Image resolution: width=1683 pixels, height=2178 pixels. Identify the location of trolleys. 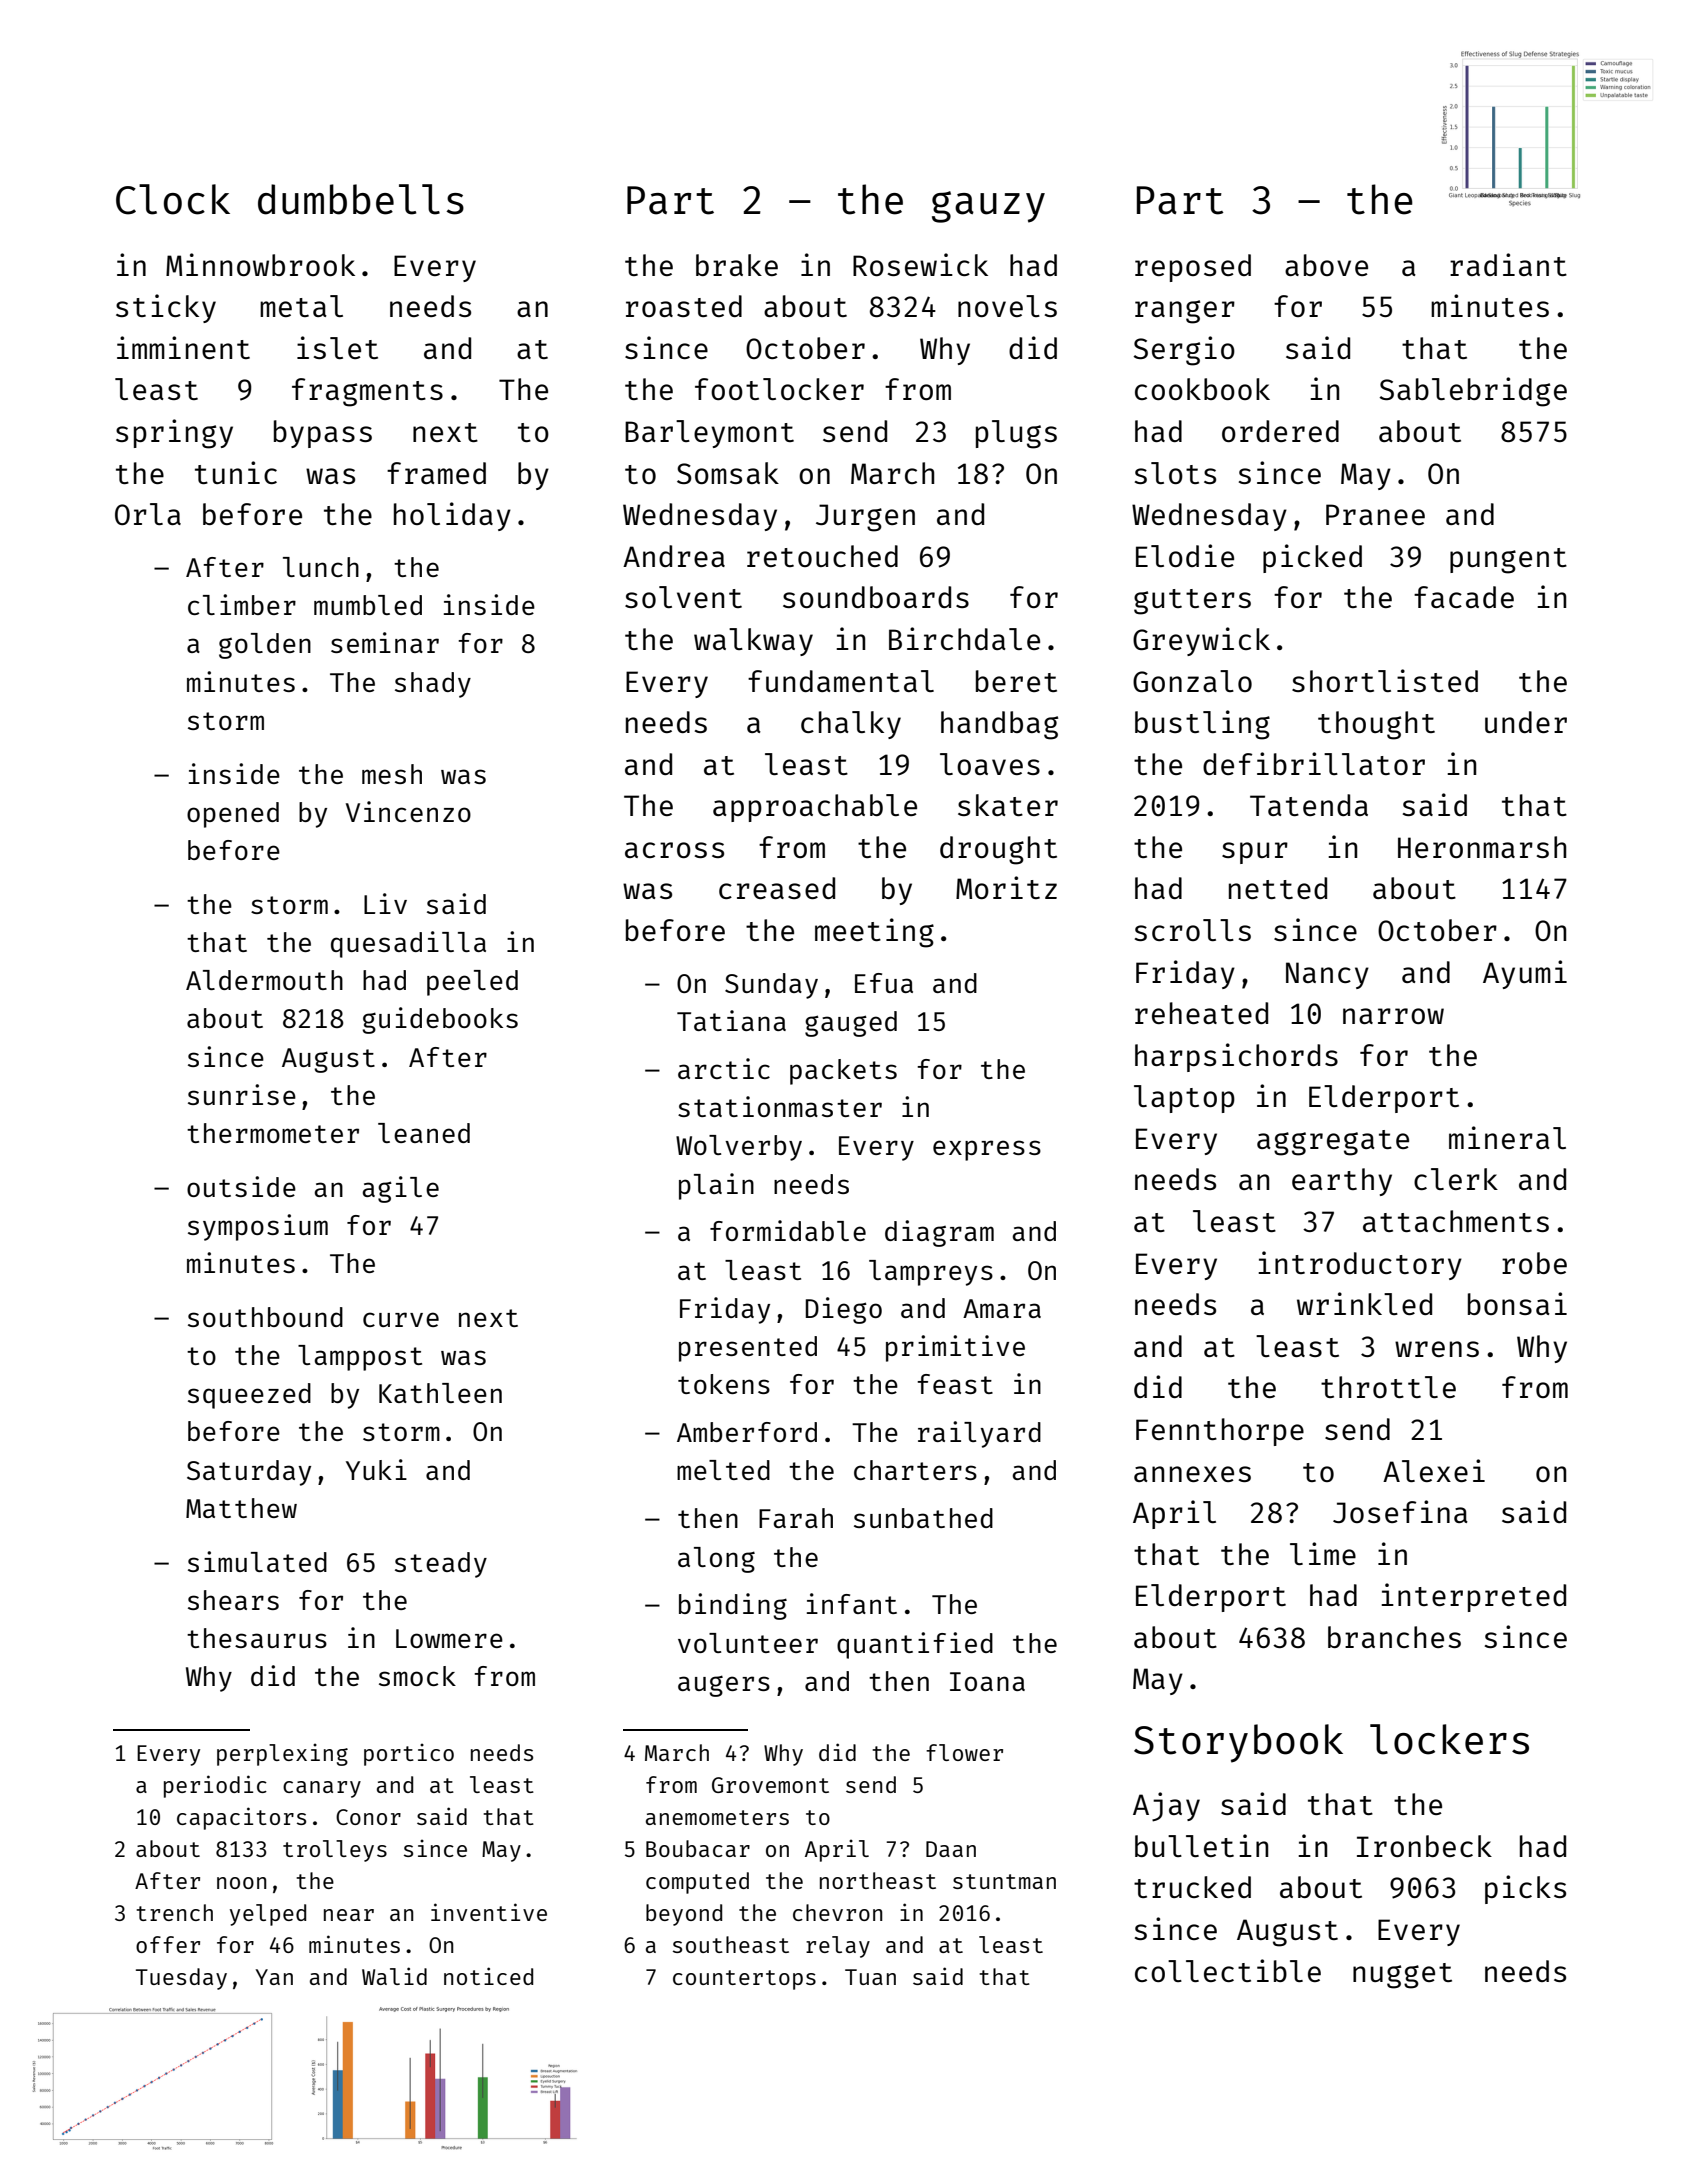
(335, 1851).
